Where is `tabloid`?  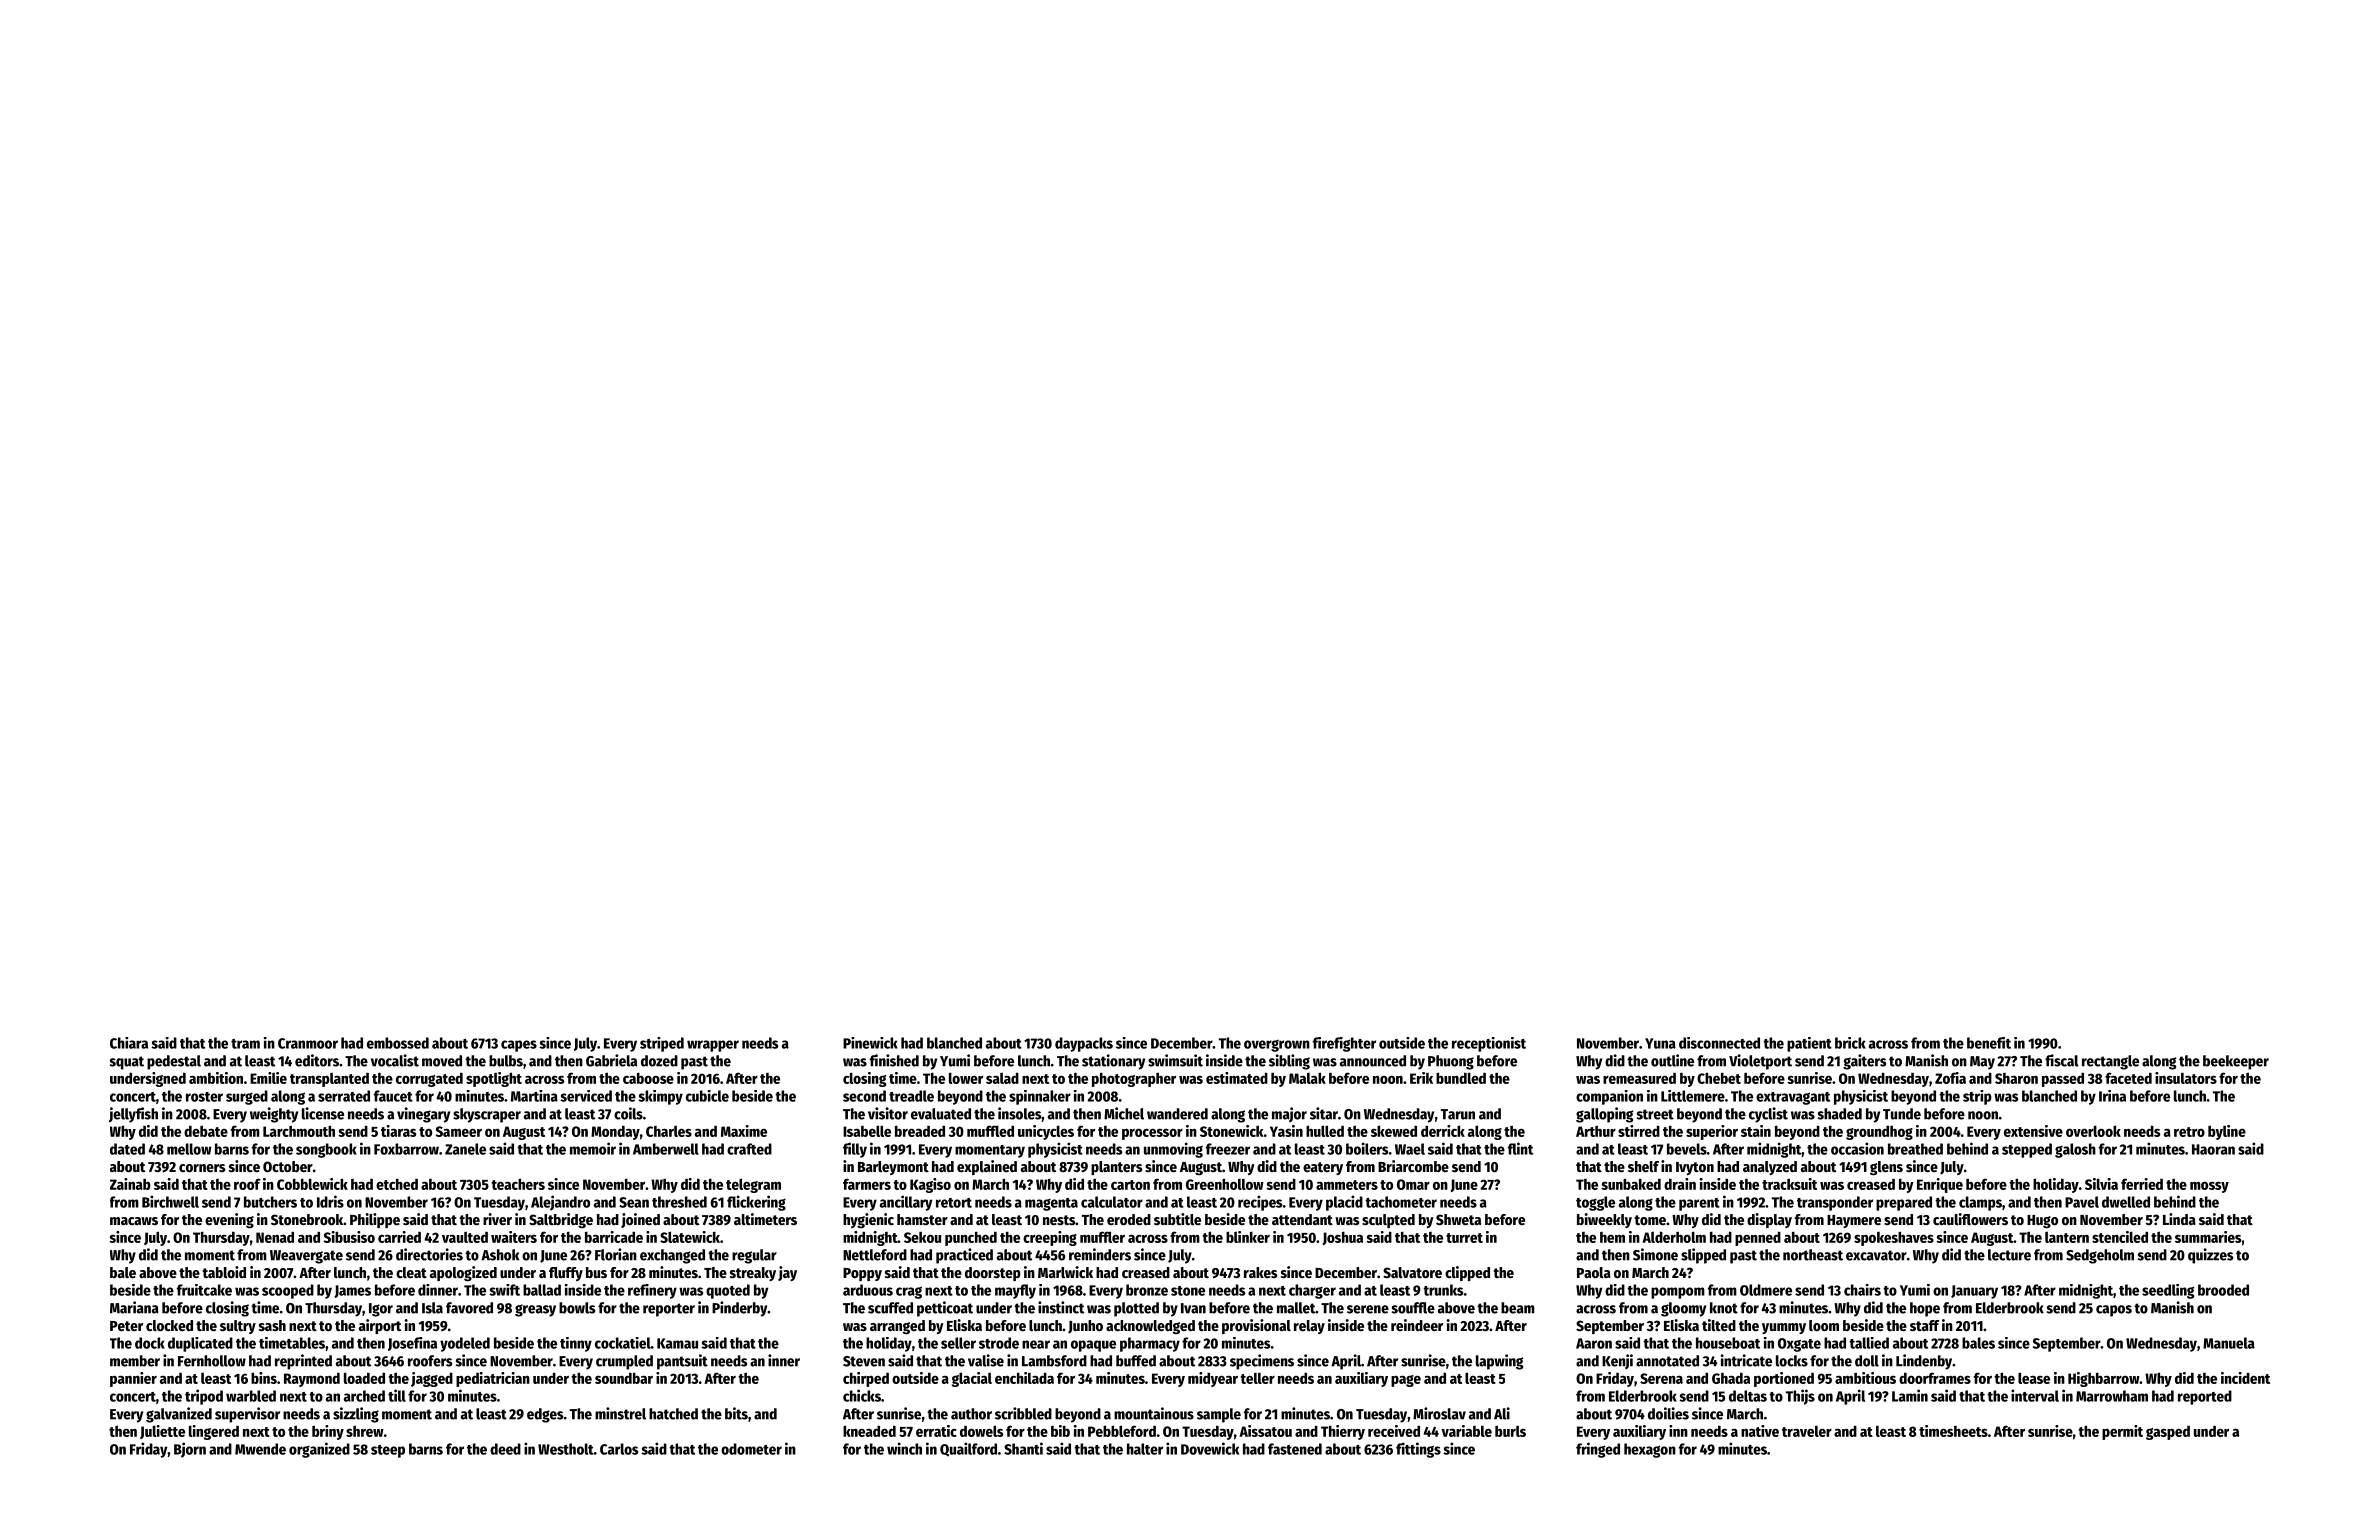 tabloid is located at coordinates (224, 1272).
